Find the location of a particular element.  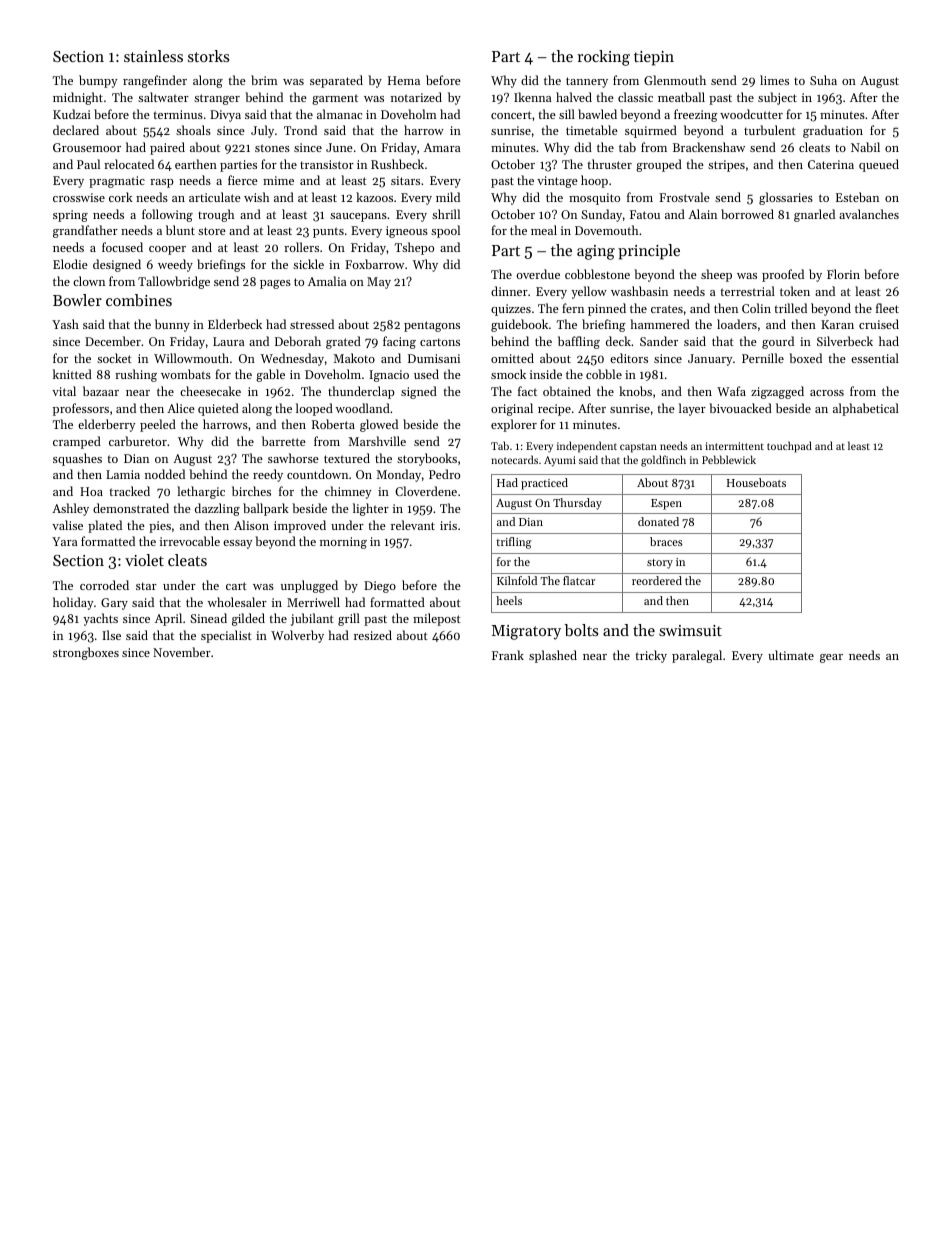

proofed is located at coordinates (783, 275).
